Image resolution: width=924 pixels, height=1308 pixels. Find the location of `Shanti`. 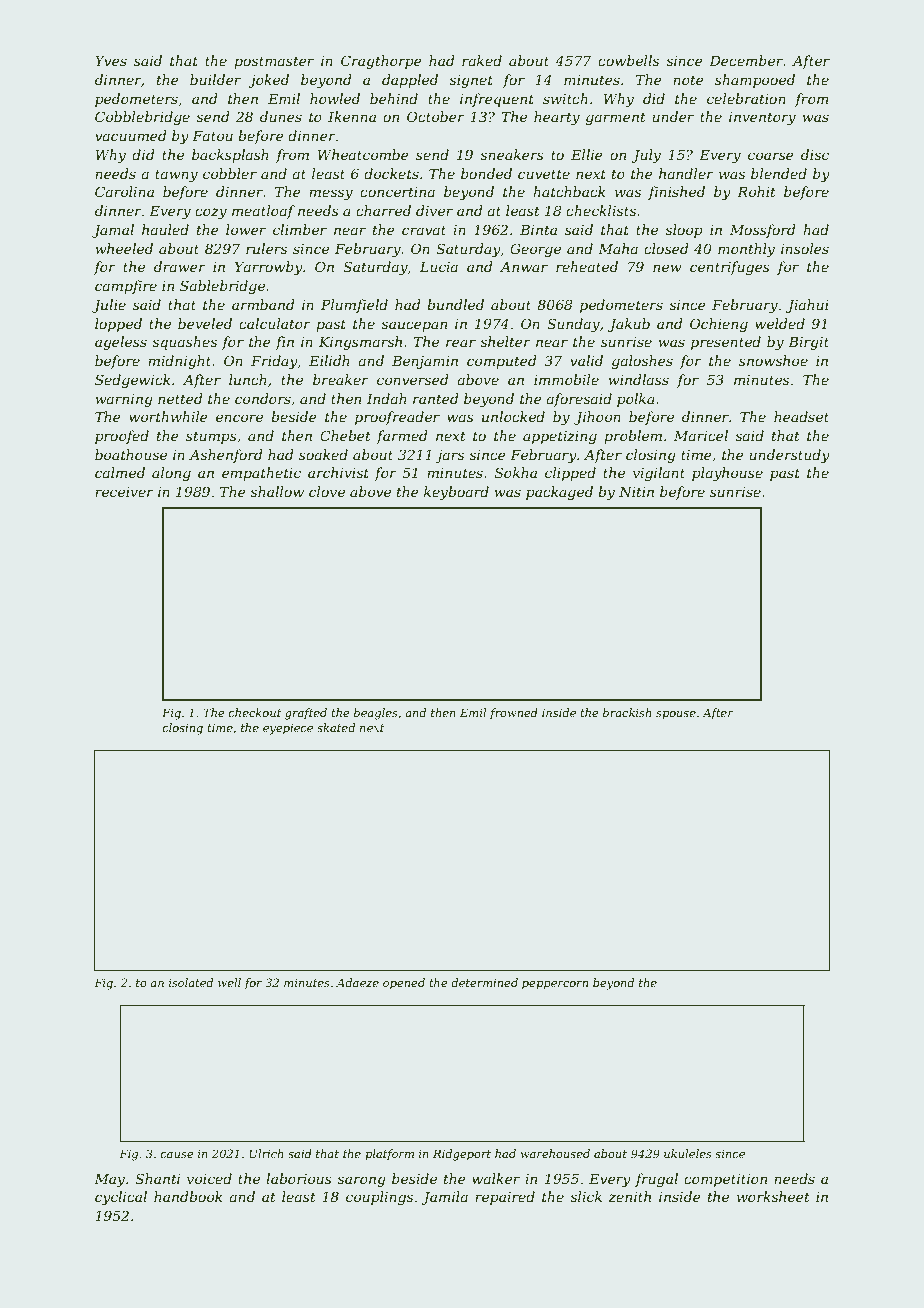

Shanti is located at coordinates (157, 1178).
